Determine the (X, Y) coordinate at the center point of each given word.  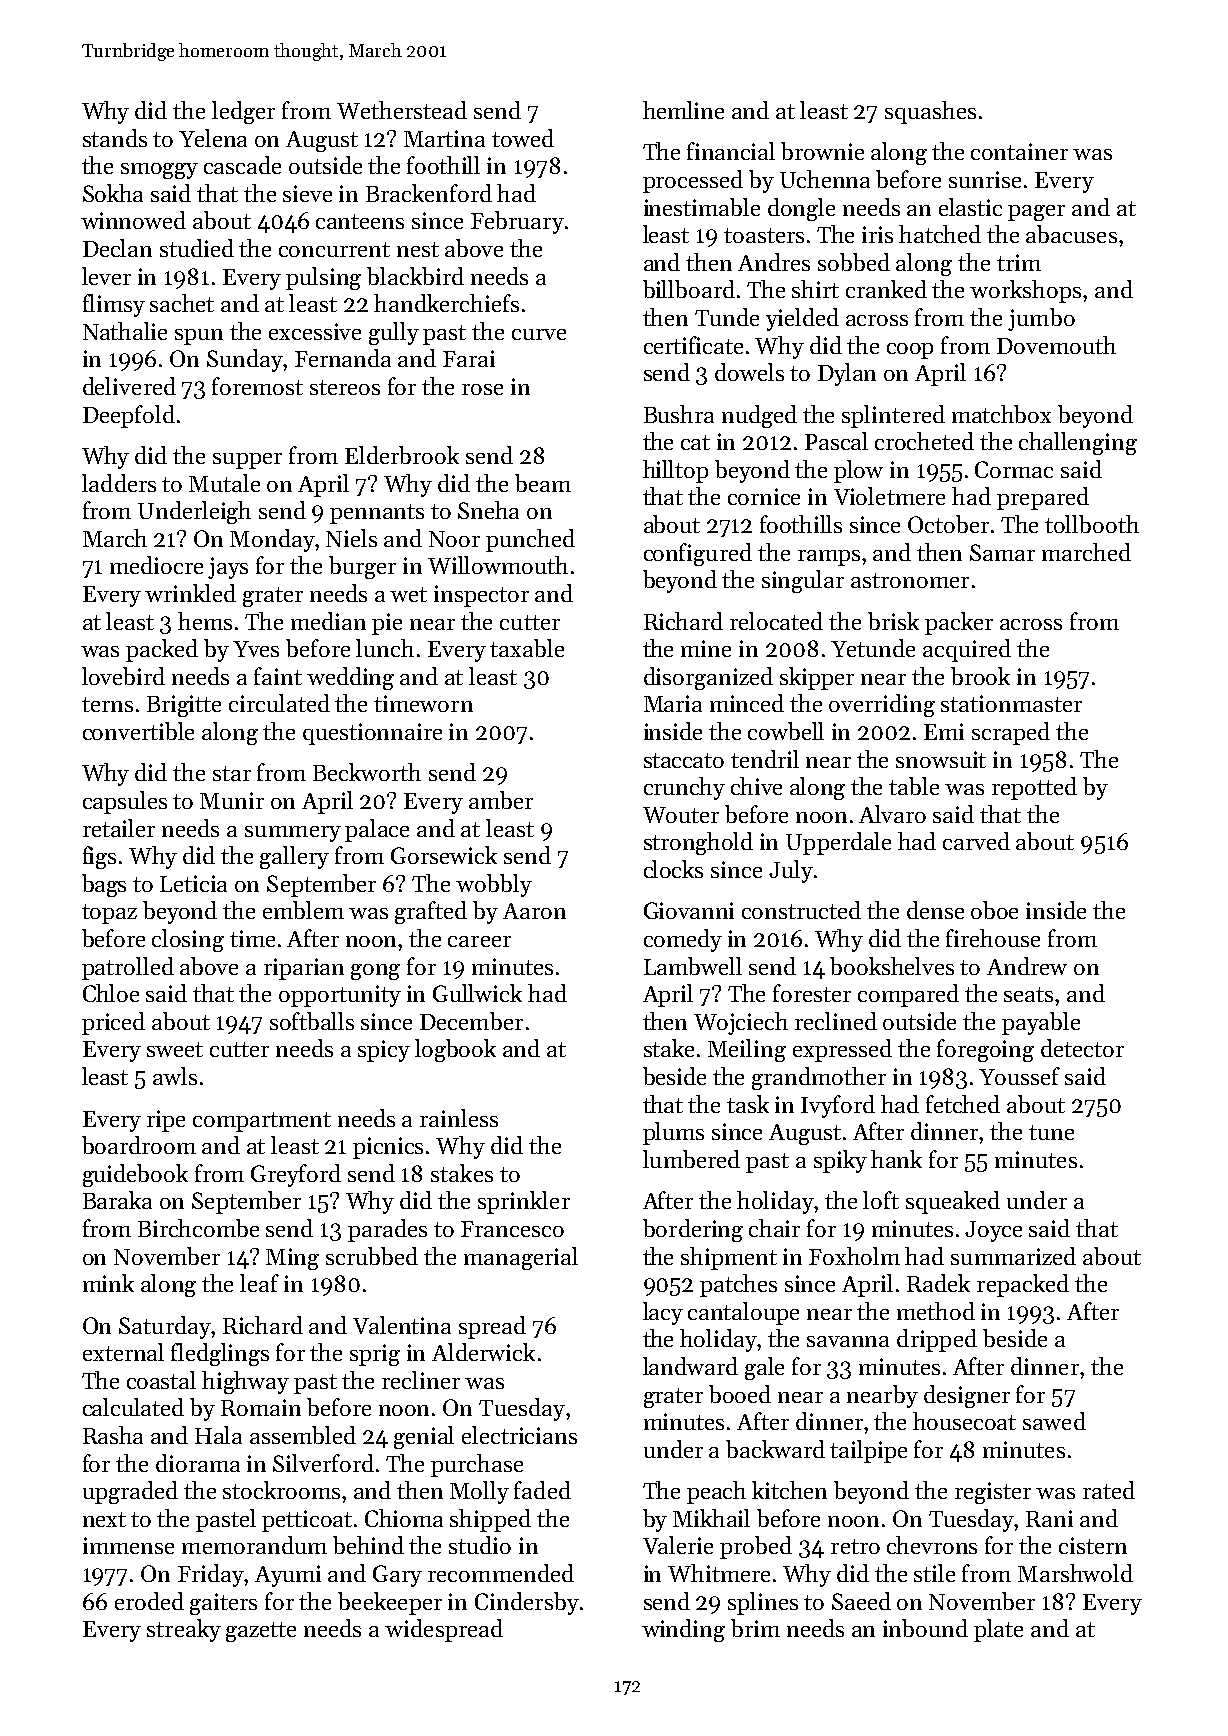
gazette (261, 1632)
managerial (521, 1258)
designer (967, 1396)
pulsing (323, 278)
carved (976, 841)
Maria (673, 703)
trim (1019, 262)
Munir (232, 800)
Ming (292, 1259)
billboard (689, 289)
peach (716, 1492)
